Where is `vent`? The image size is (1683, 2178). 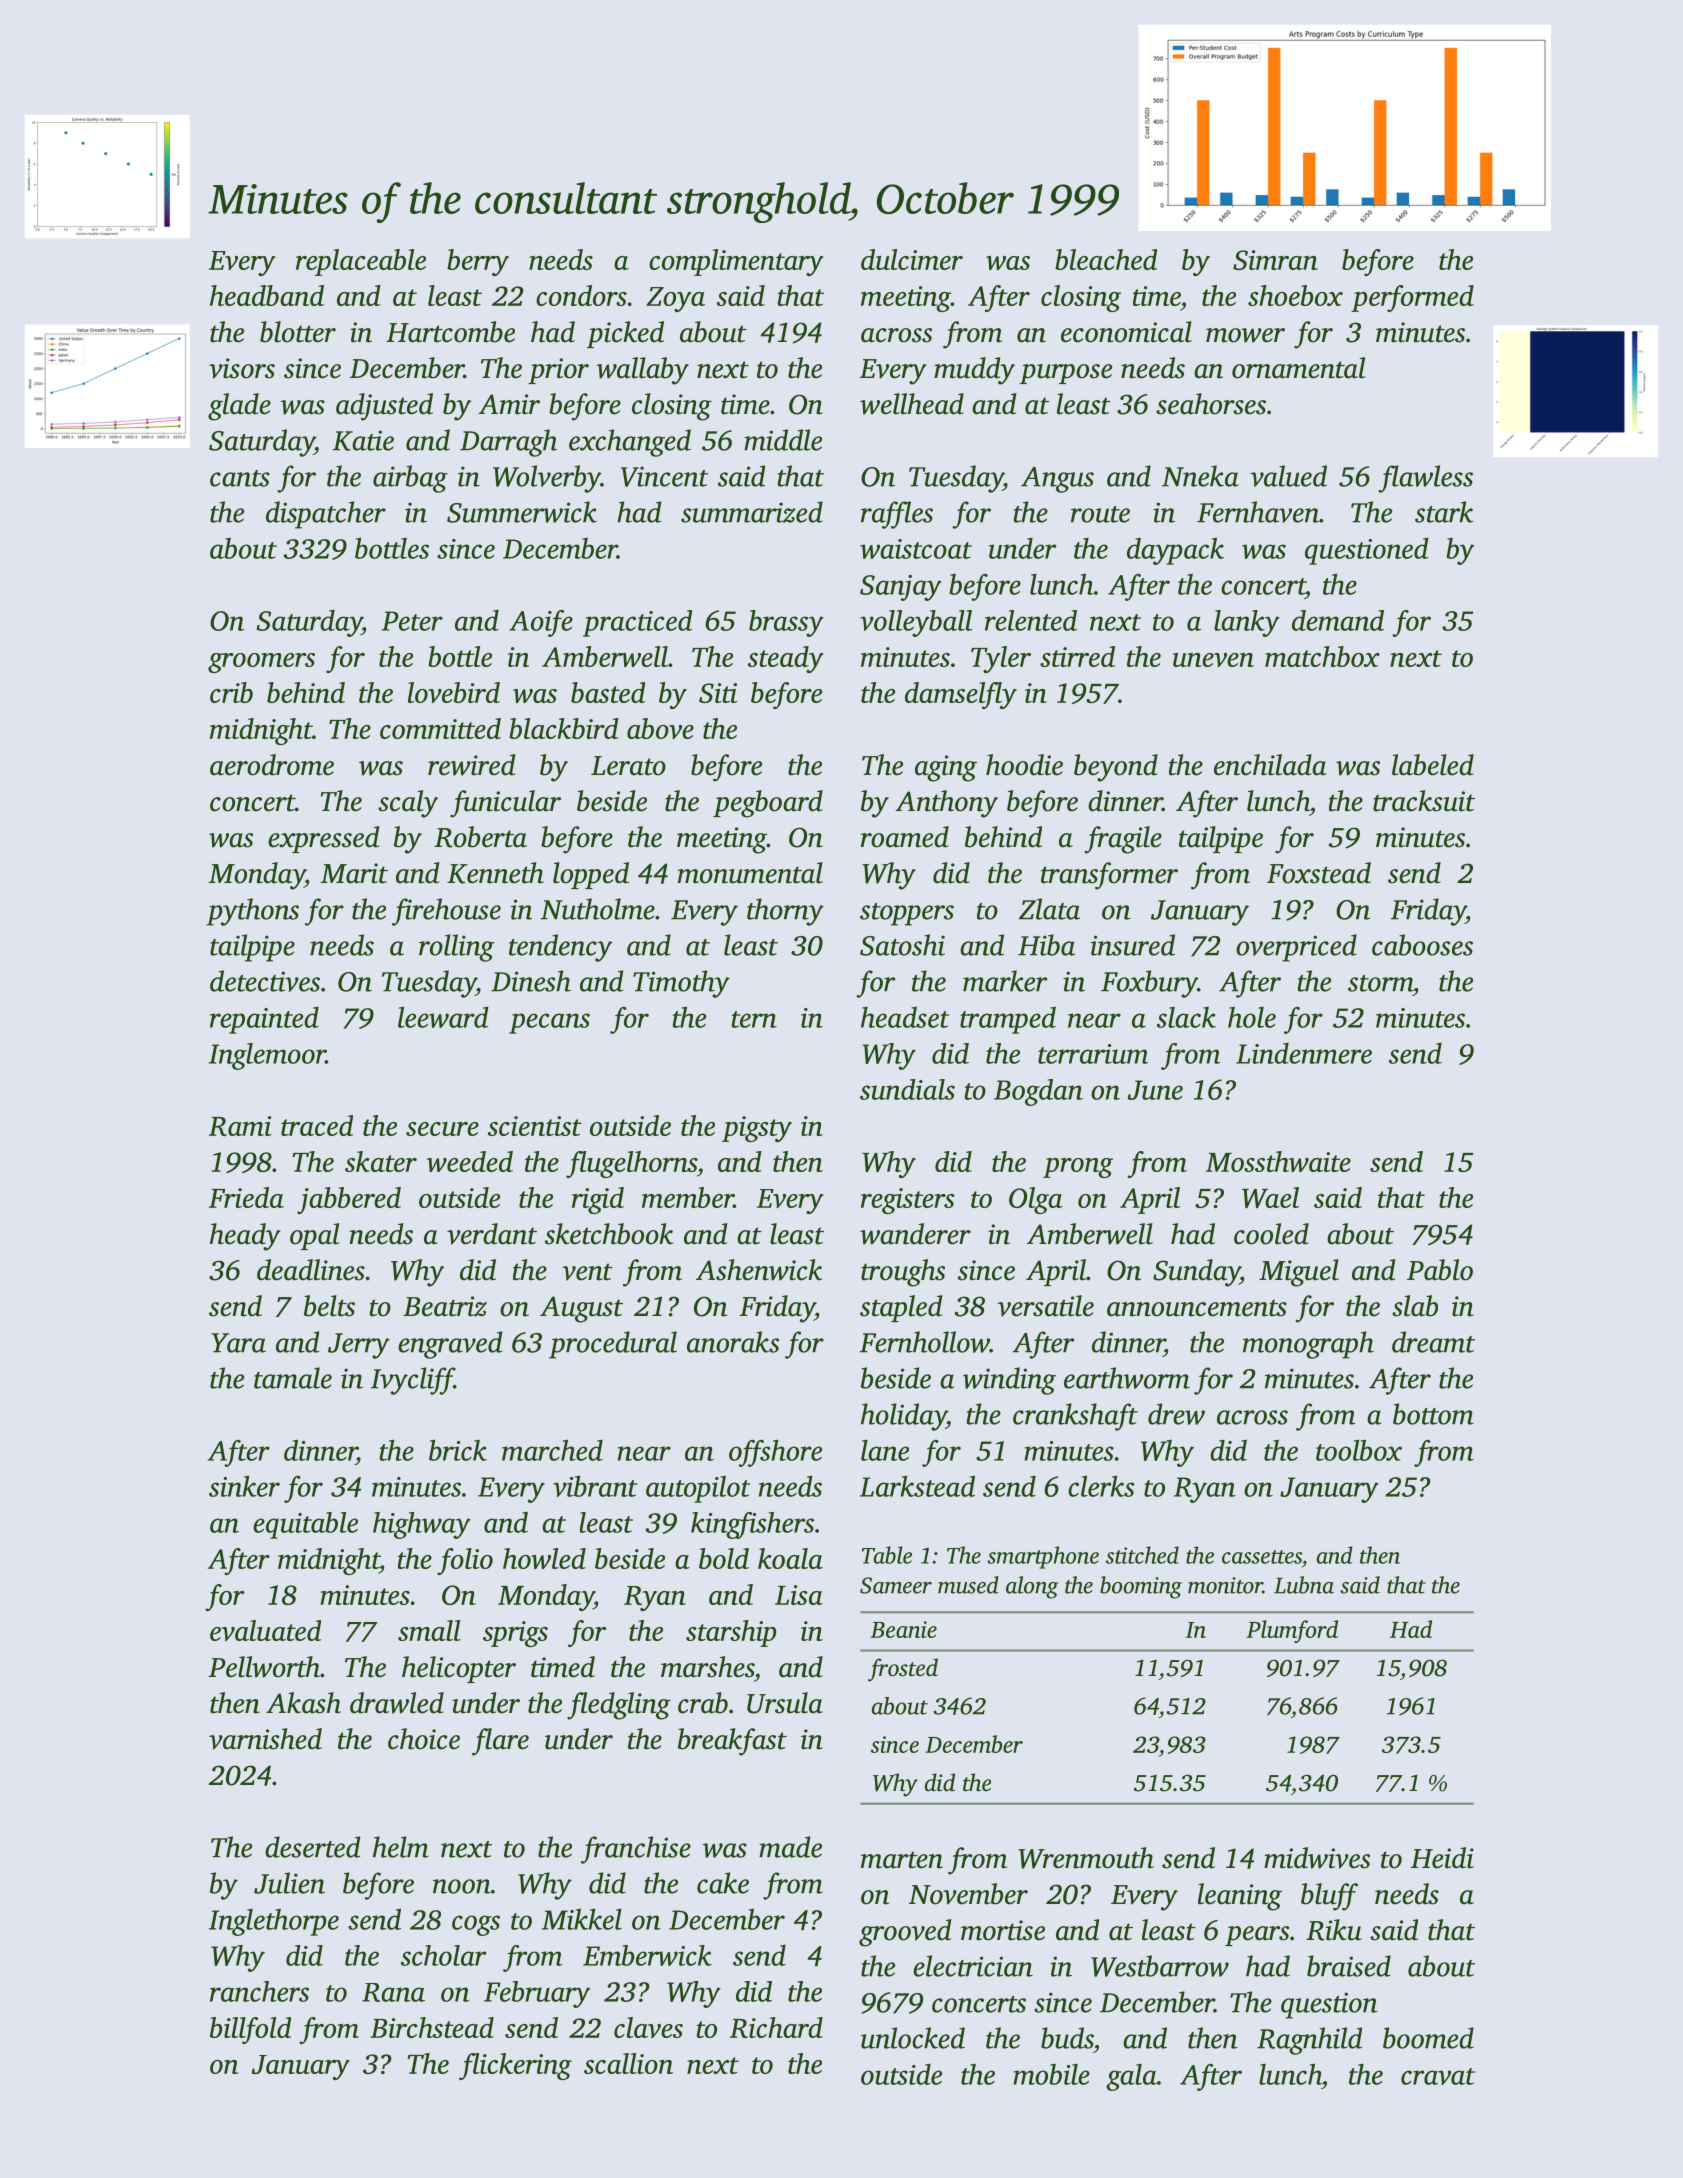
vent is located at coordinates (587, 1272).
